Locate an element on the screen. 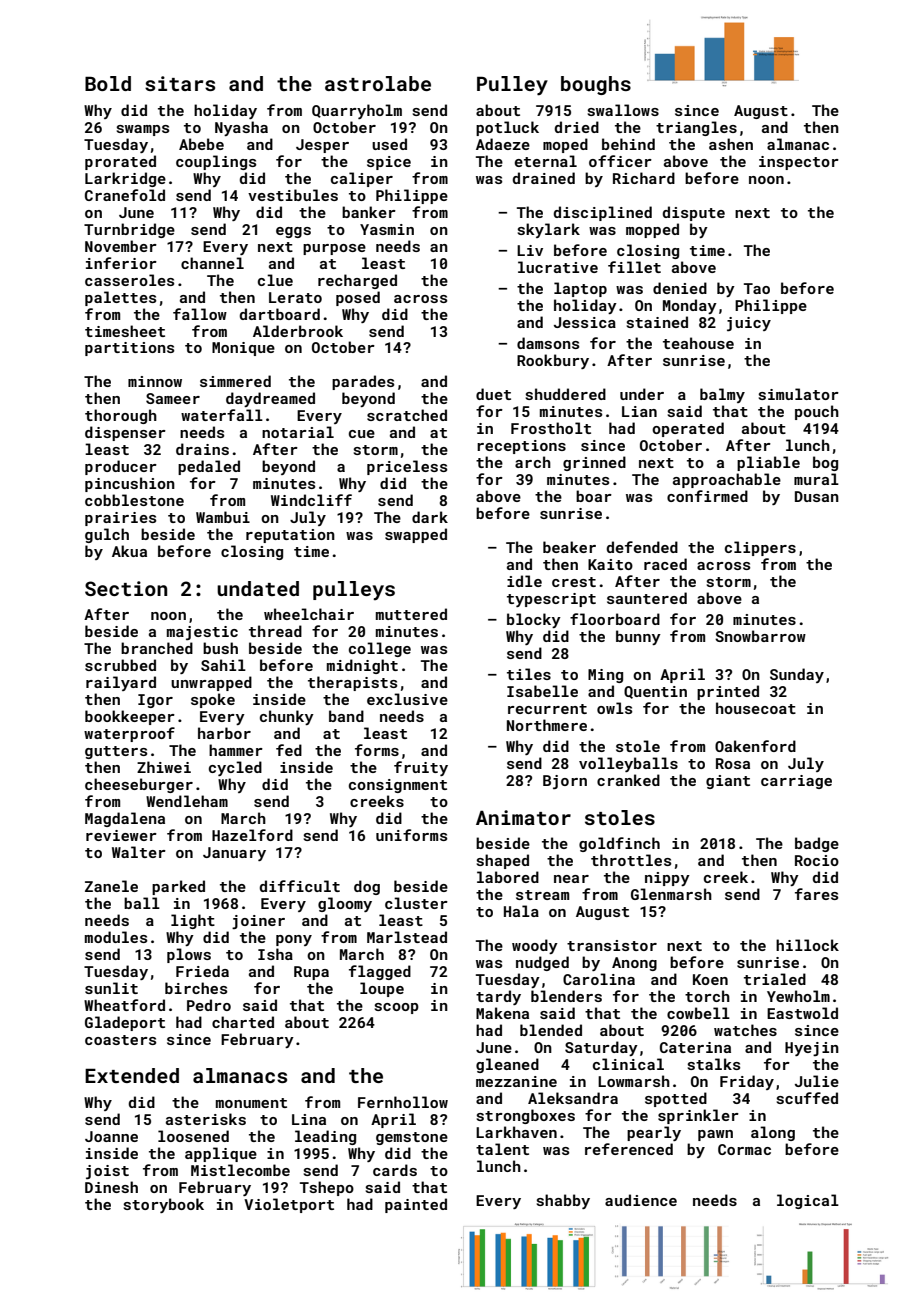 The width and height of the screenshot is (924, 1308). Fernhollow is located at coordinates (403, 1102).
